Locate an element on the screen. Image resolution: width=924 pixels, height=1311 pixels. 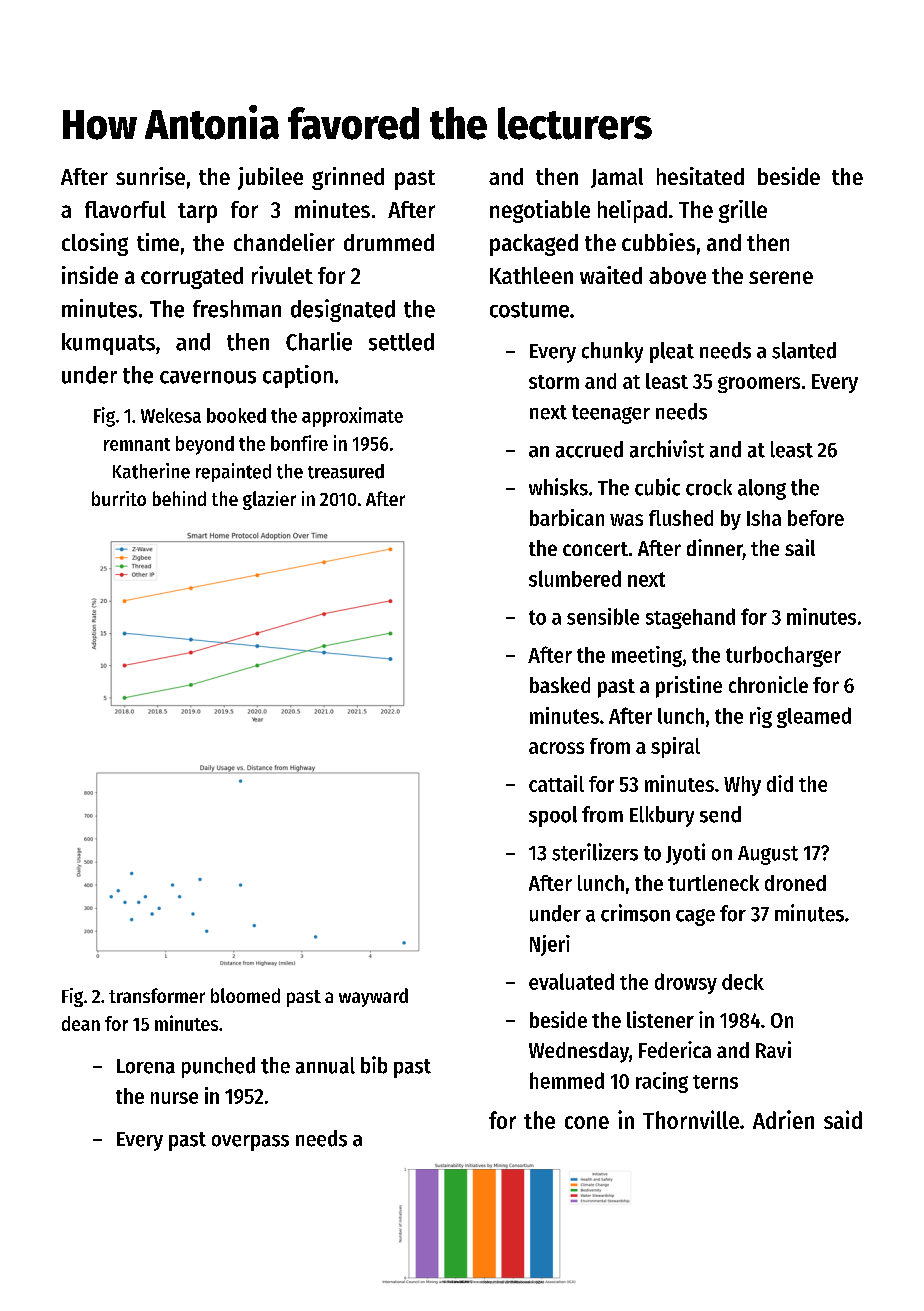
serene is located at coordinates (781, 277).
